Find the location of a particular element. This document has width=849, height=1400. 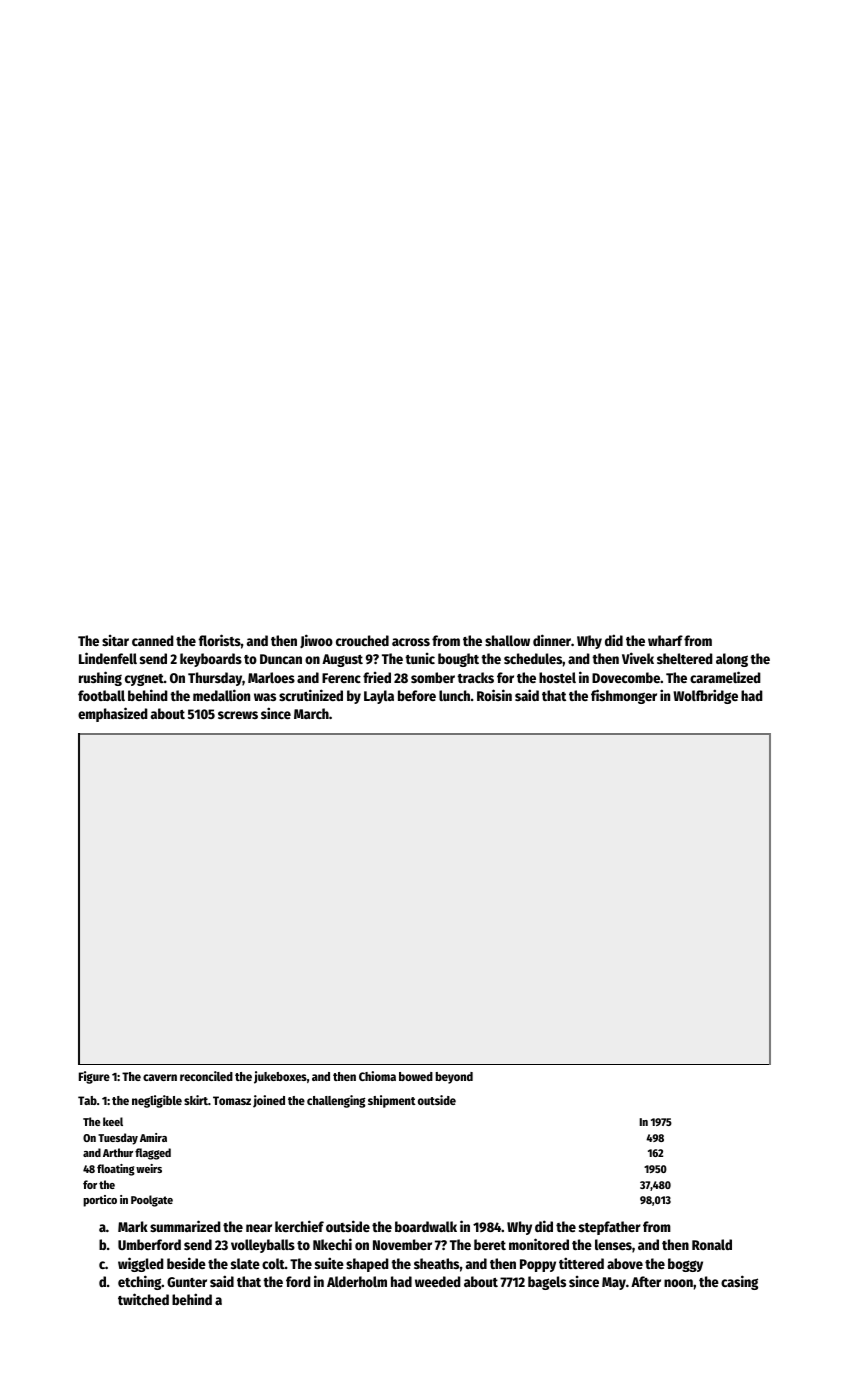

Ronald is located at coordinates (712, 1244).
